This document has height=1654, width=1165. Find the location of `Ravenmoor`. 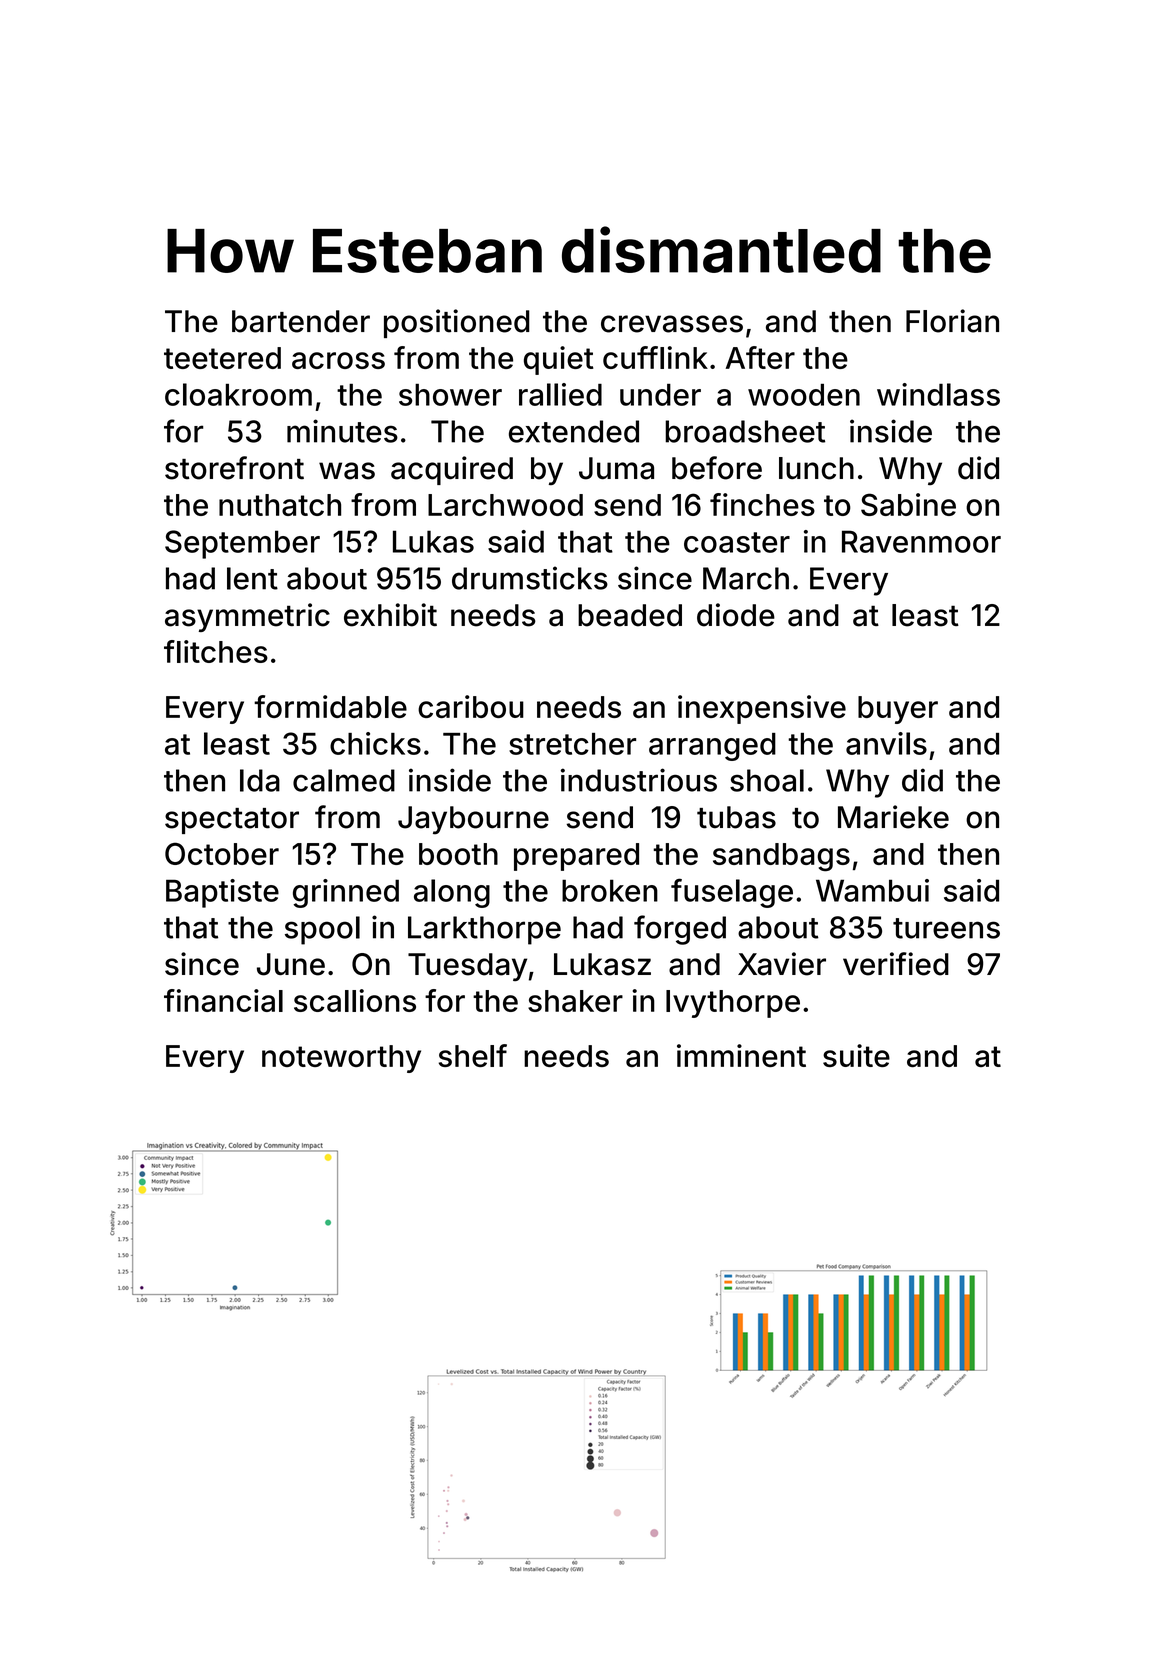

Ravenmoor is located at coordinates (921, 541).
